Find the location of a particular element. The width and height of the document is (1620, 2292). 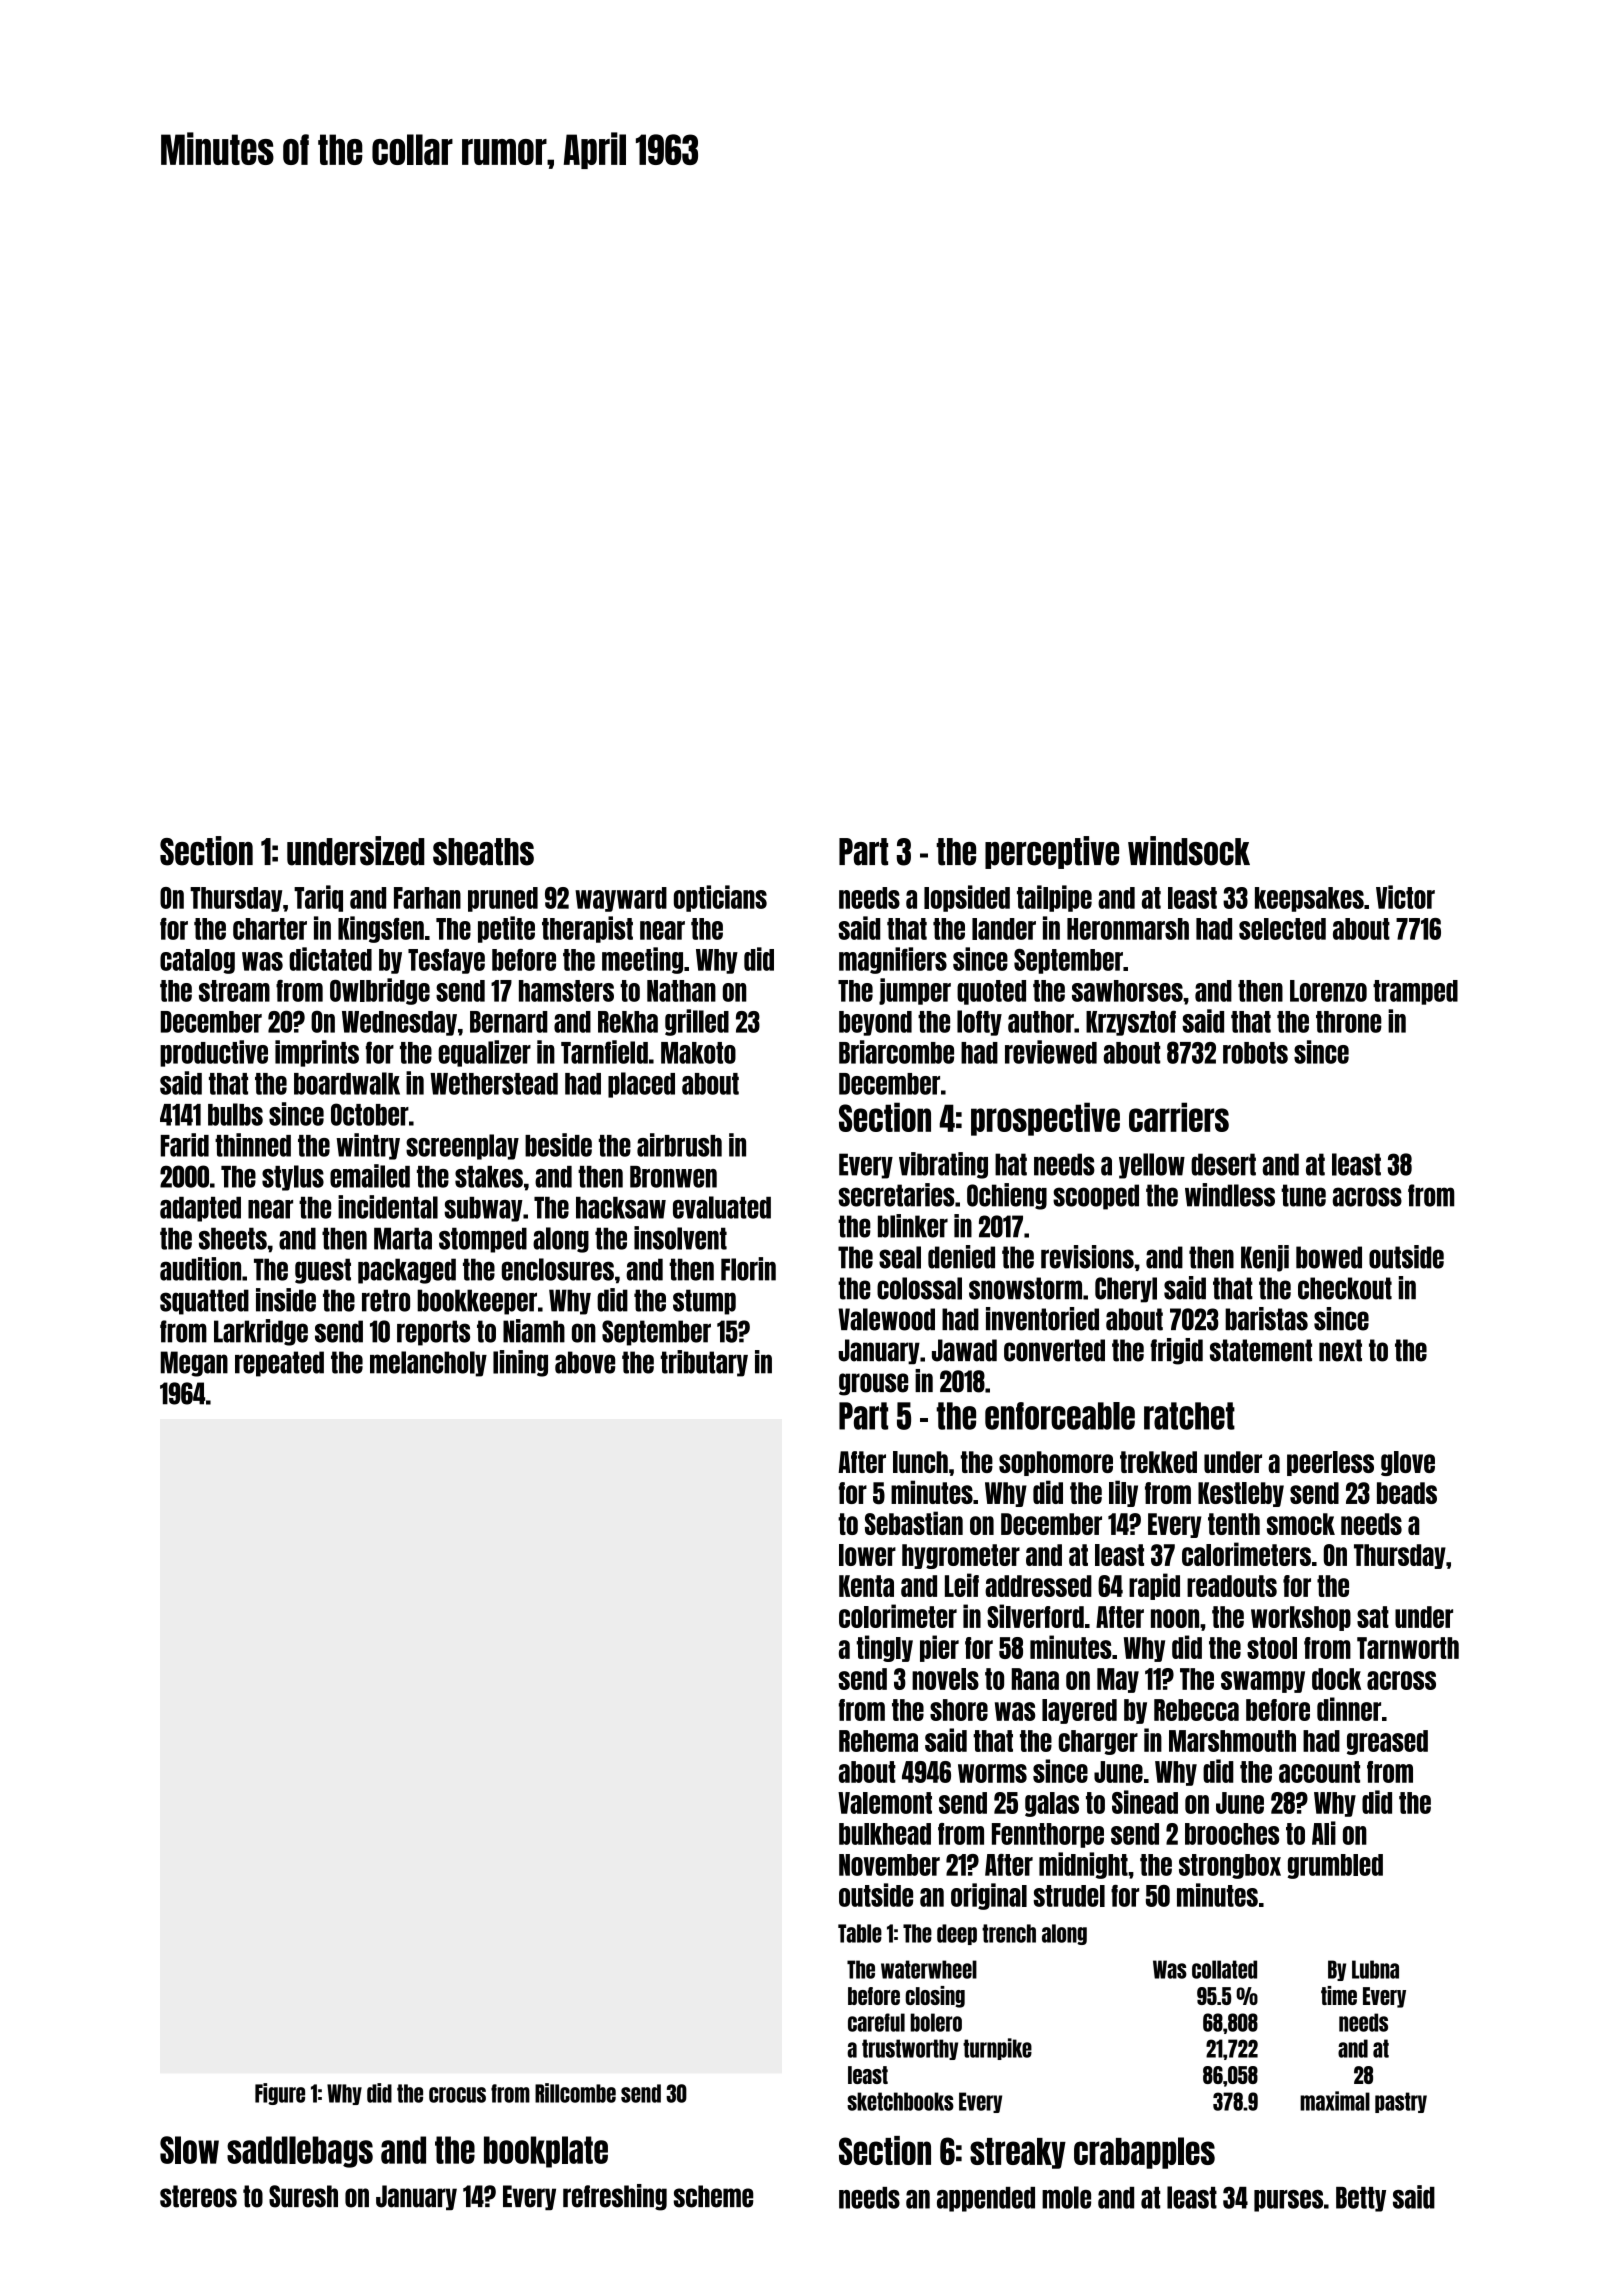

stakes is located at coordinates (489, 1177).
